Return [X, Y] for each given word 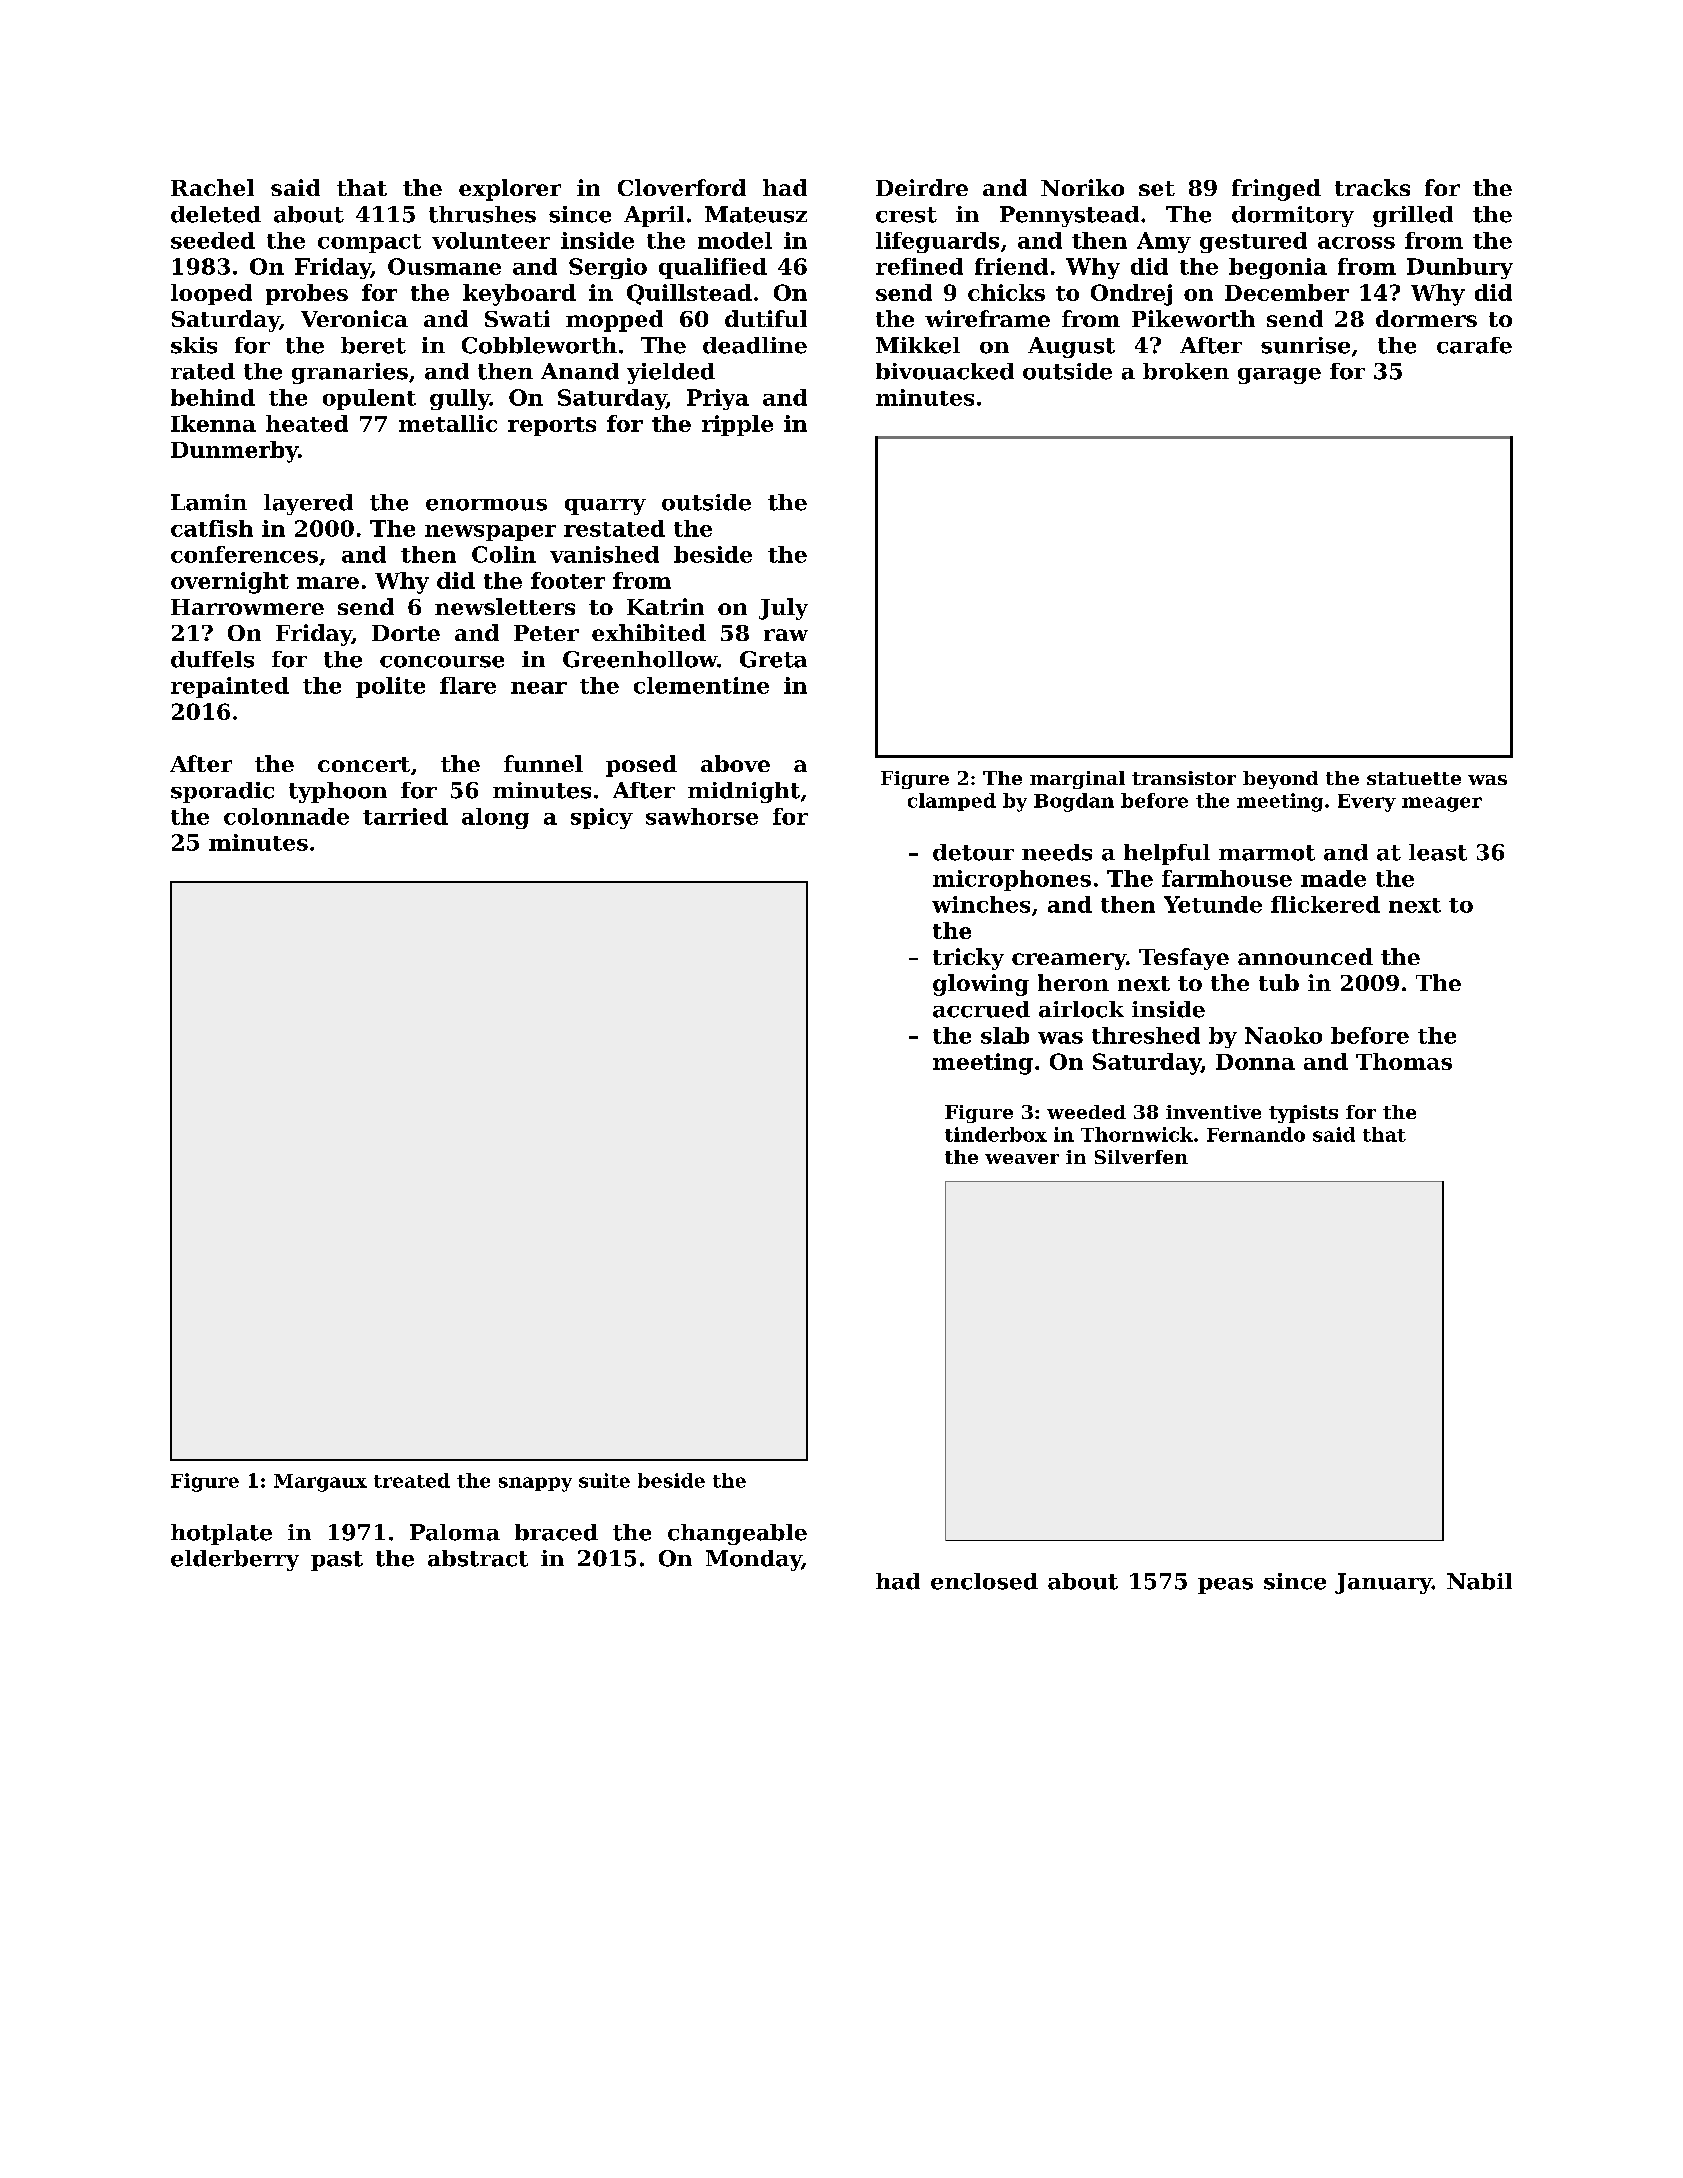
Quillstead [689, 294]
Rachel [212, 187]
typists [1303, 1114]
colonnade [286, 816]
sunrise [1305, 345]
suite [604, 1480]
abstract [478, 1558]
